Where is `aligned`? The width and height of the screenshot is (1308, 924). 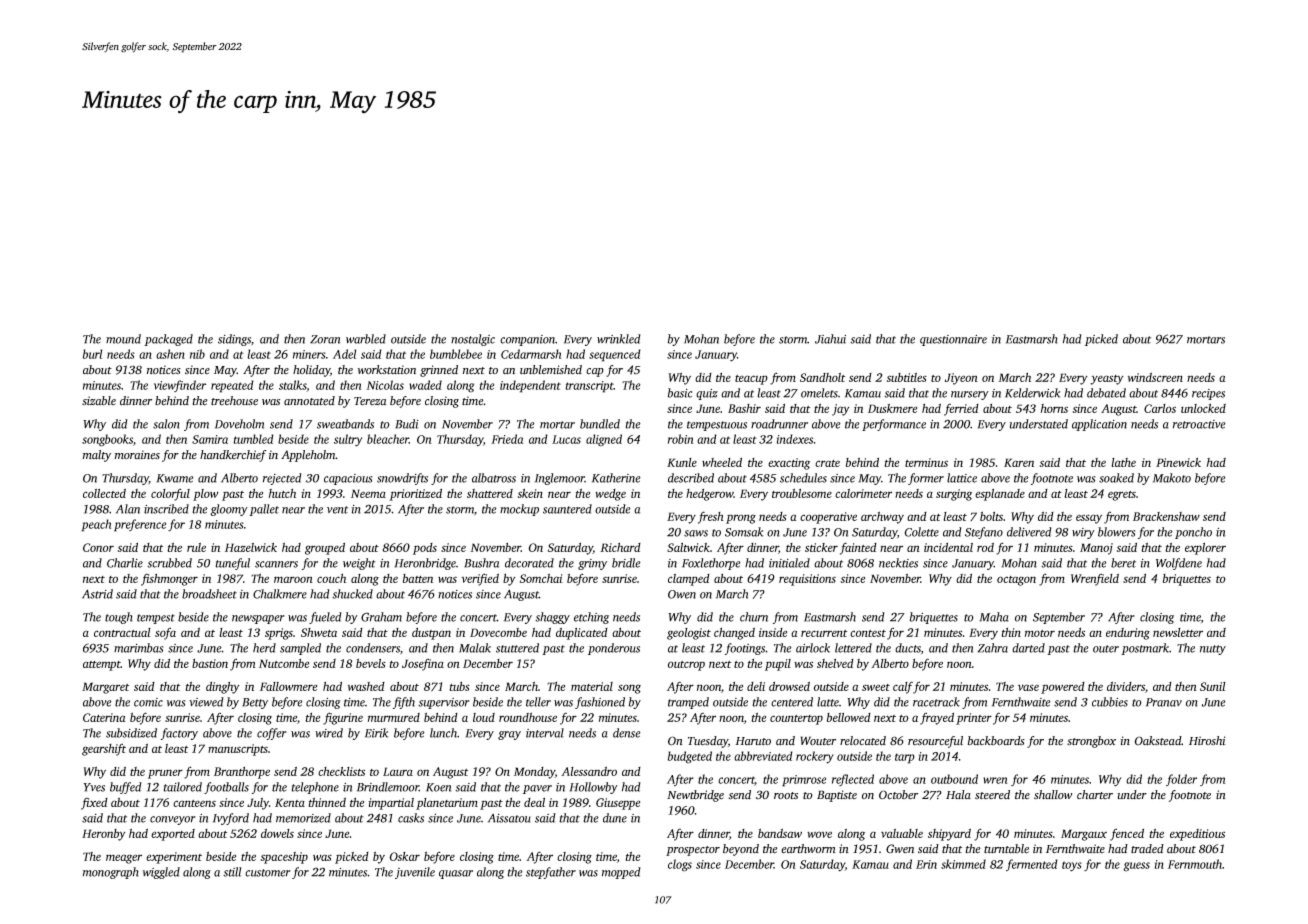 aligned is located at coordinates (604, 440).
